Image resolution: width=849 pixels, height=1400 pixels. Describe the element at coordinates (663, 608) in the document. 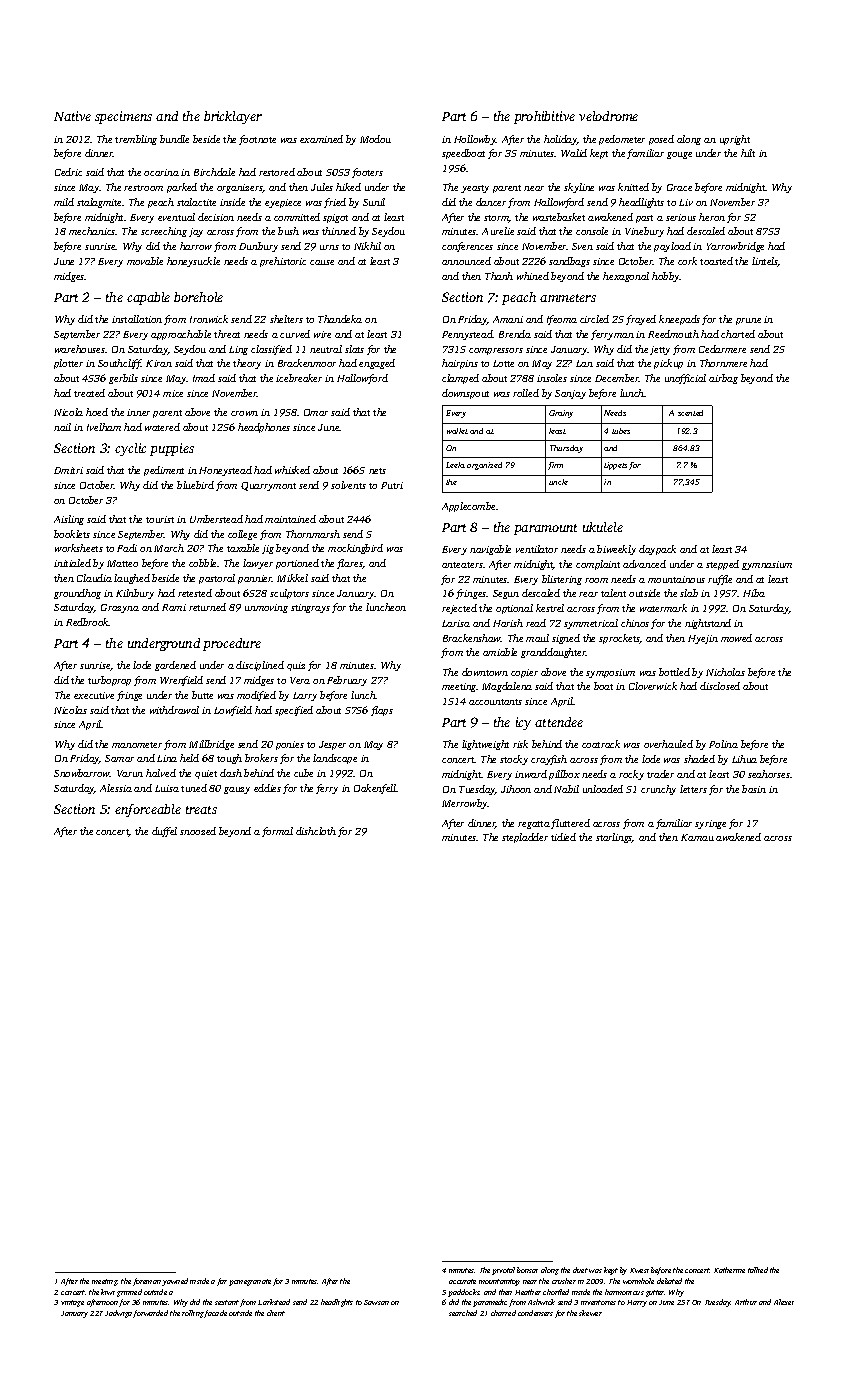

I see `watermark` at that location.
